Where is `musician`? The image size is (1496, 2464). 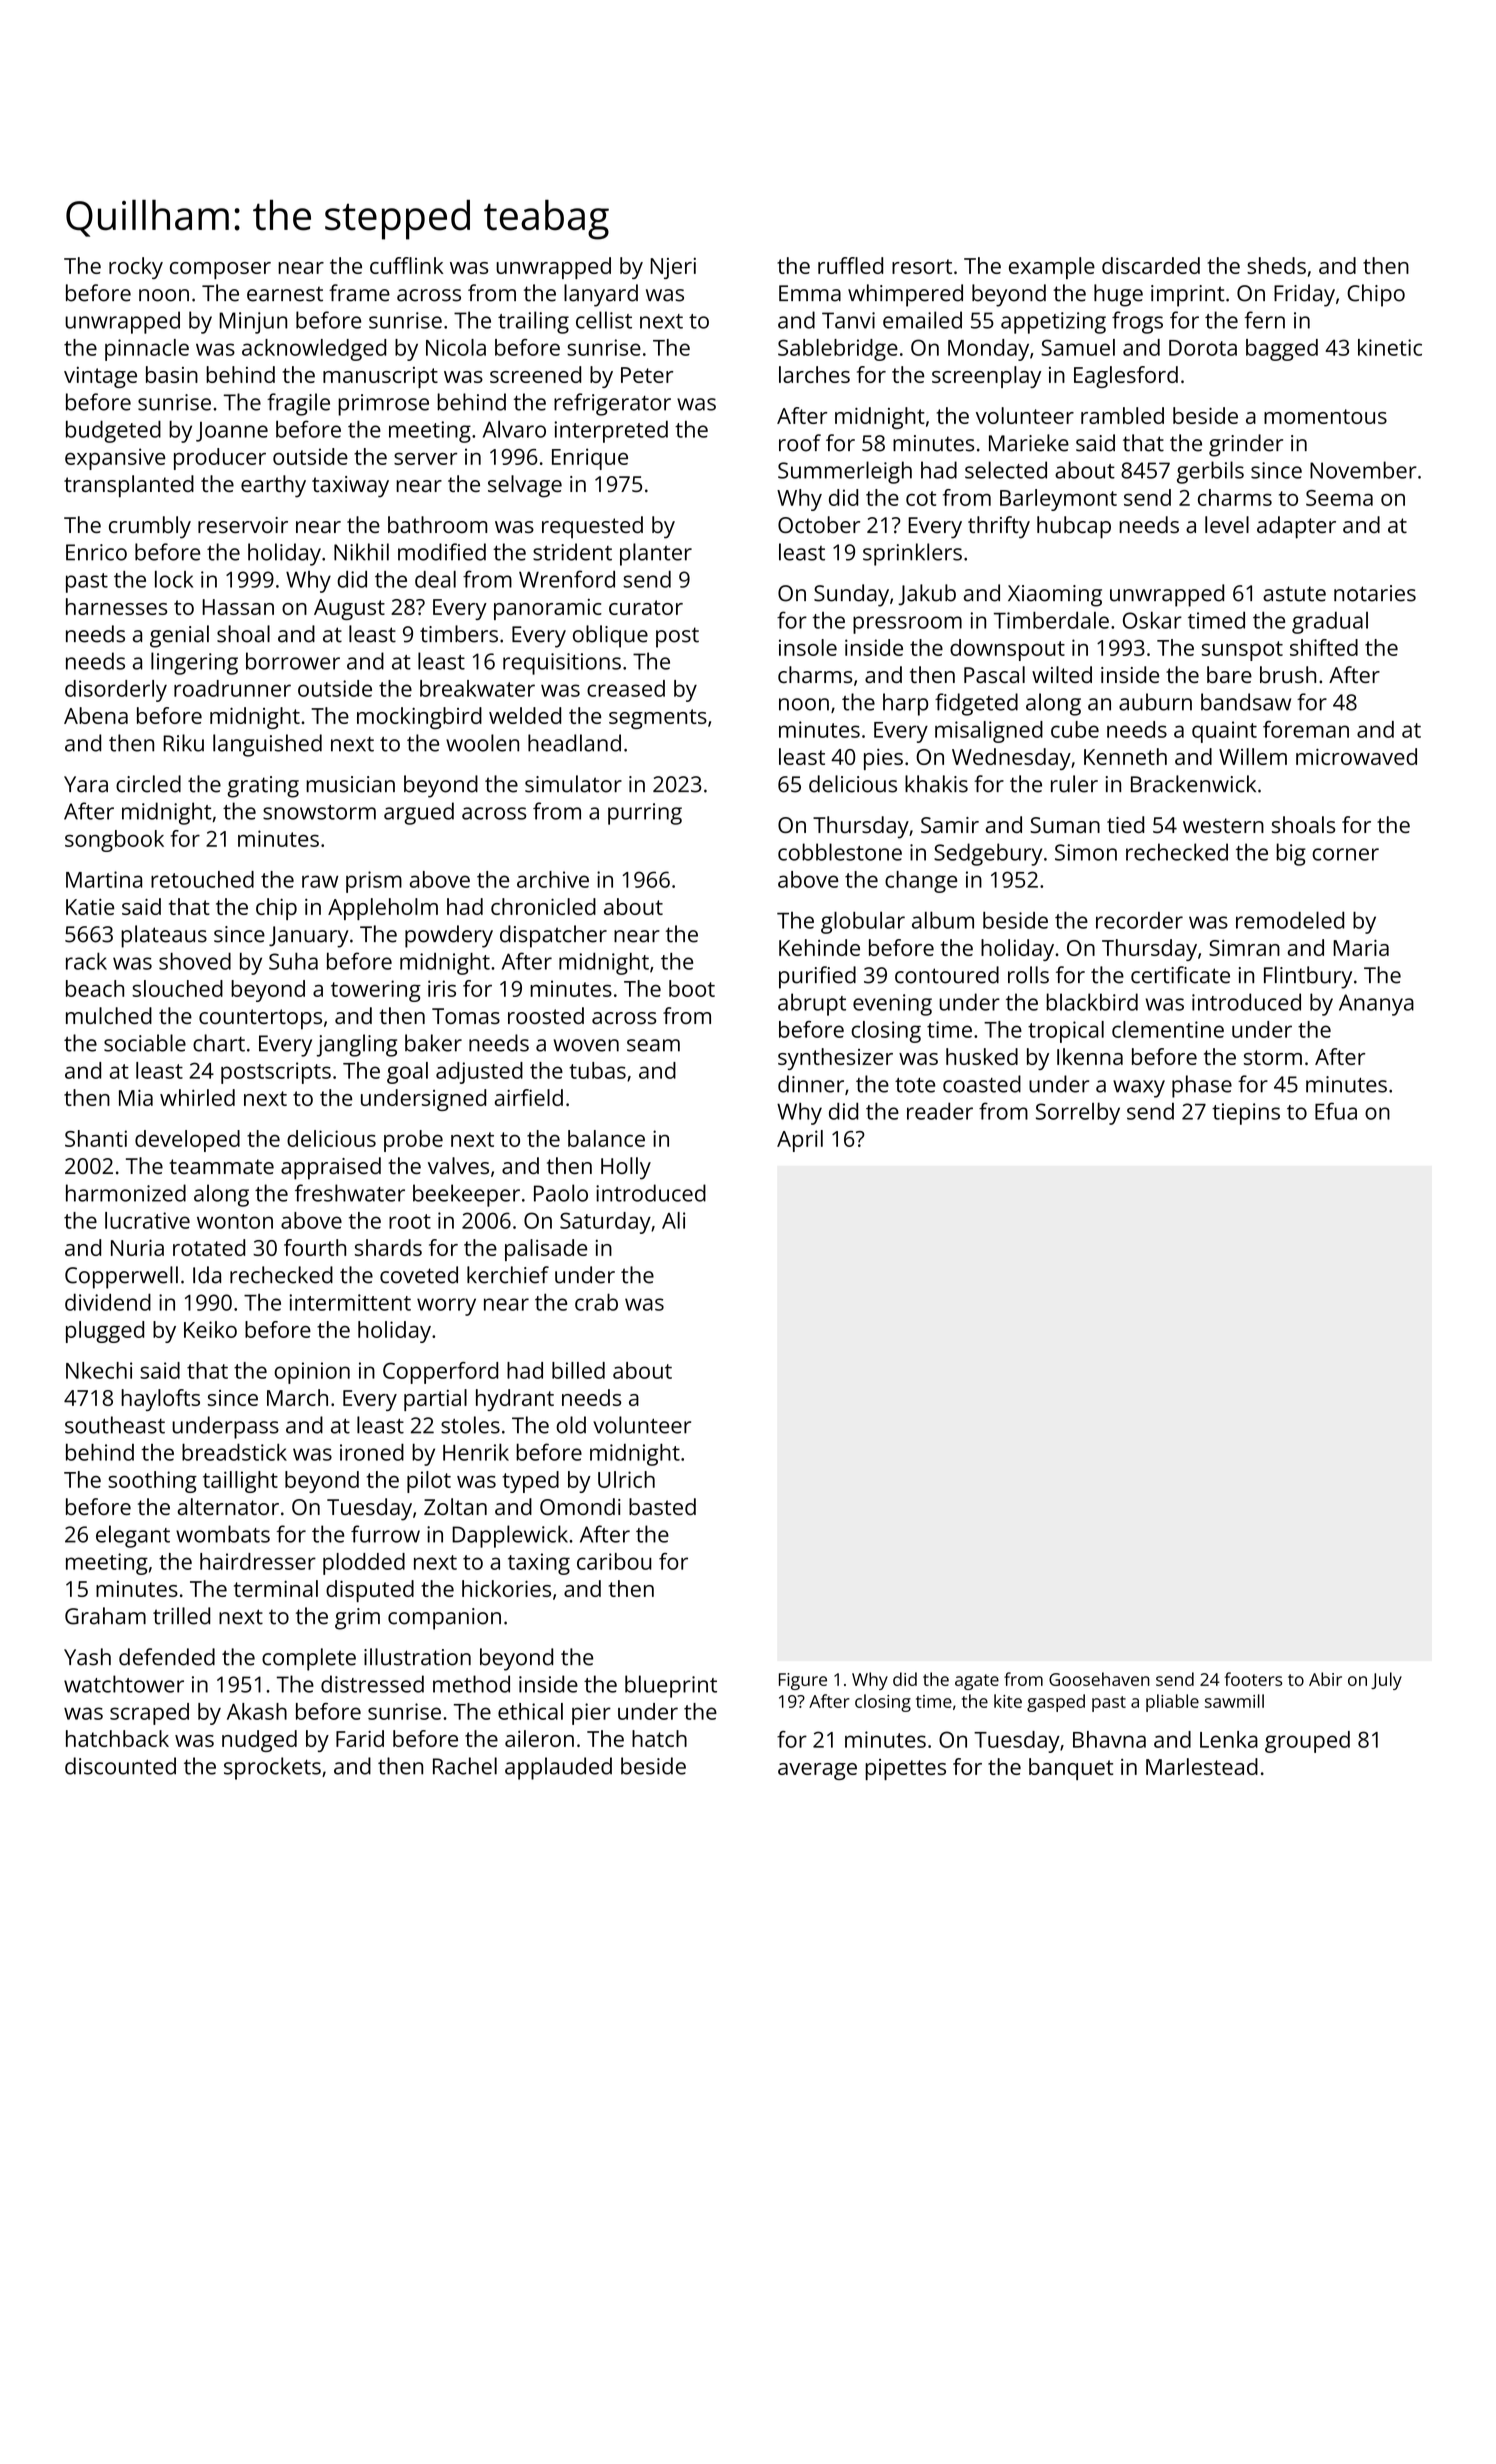 musician is located at coordinates (350, 784).
